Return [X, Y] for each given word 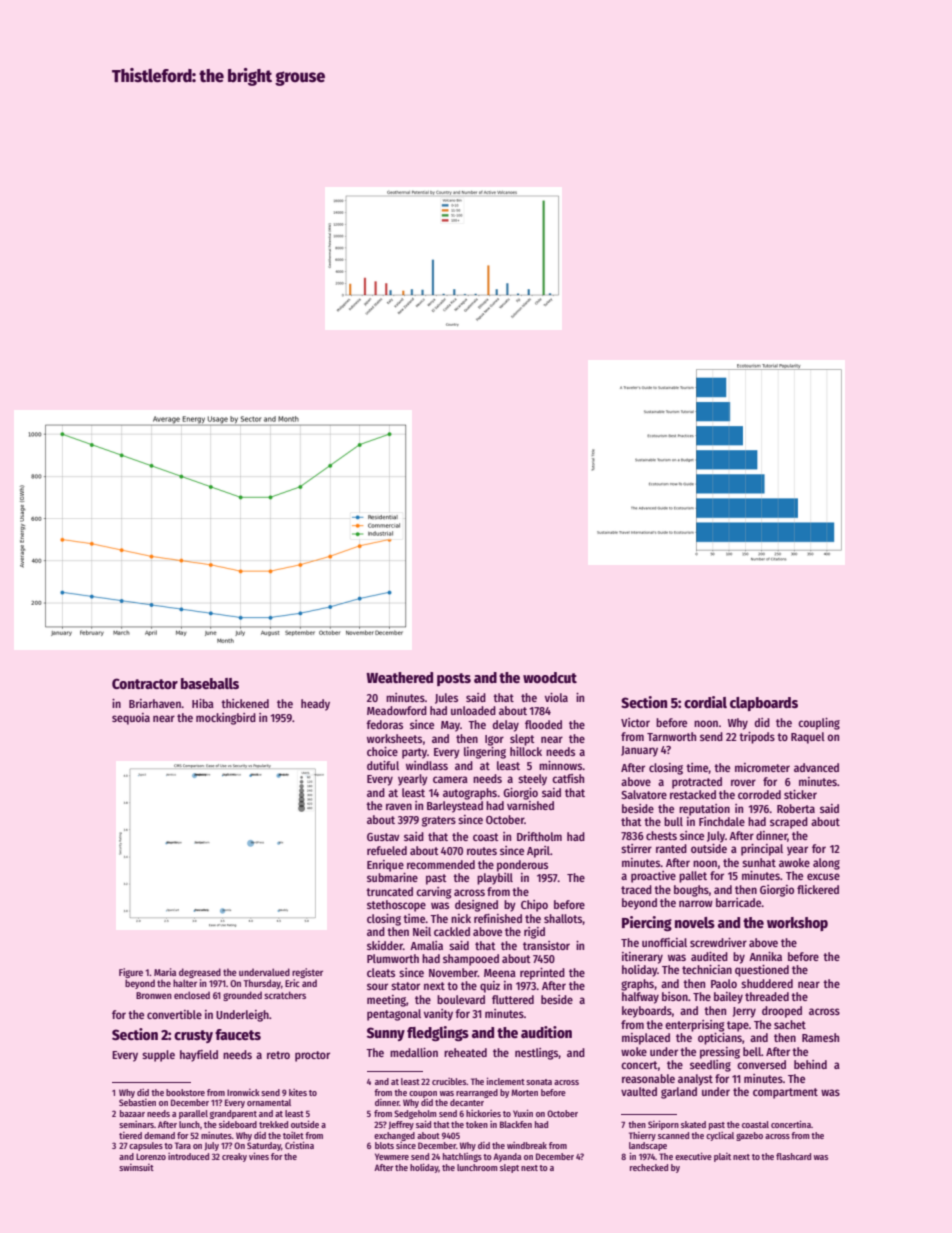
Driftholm [539, 836]
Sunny [386, 1034]
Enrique [385, 866]
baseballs [210, 683]
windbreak [527, 1145]
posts [454, 679]
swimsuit [136, 1167]
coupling [819, 724]
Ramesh [820, 1037]
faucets [238, 1034]
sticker [800, 794]
